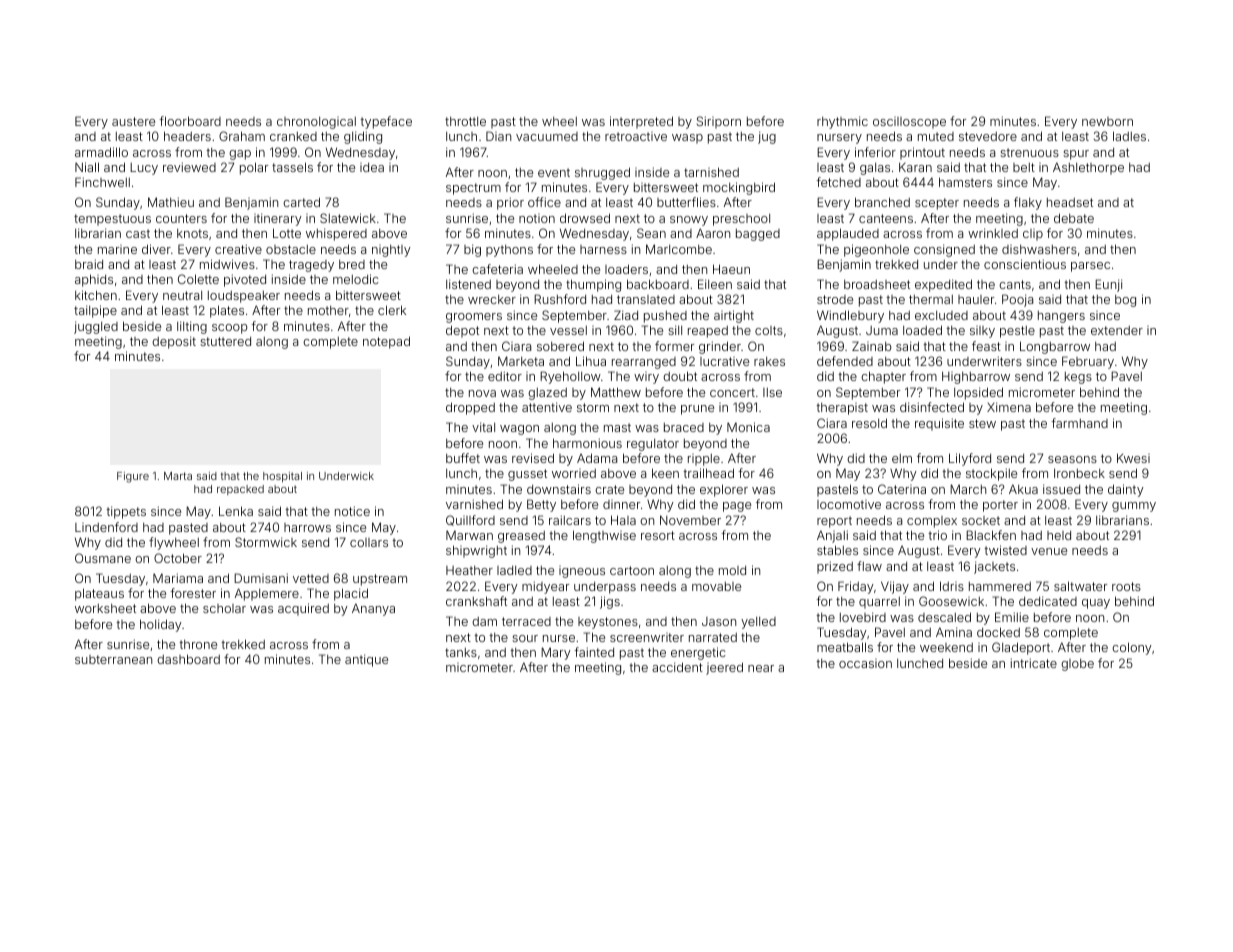 The width and height of the document is (1233, 952). I want to click on oscilloscope, so click(909, 123).
